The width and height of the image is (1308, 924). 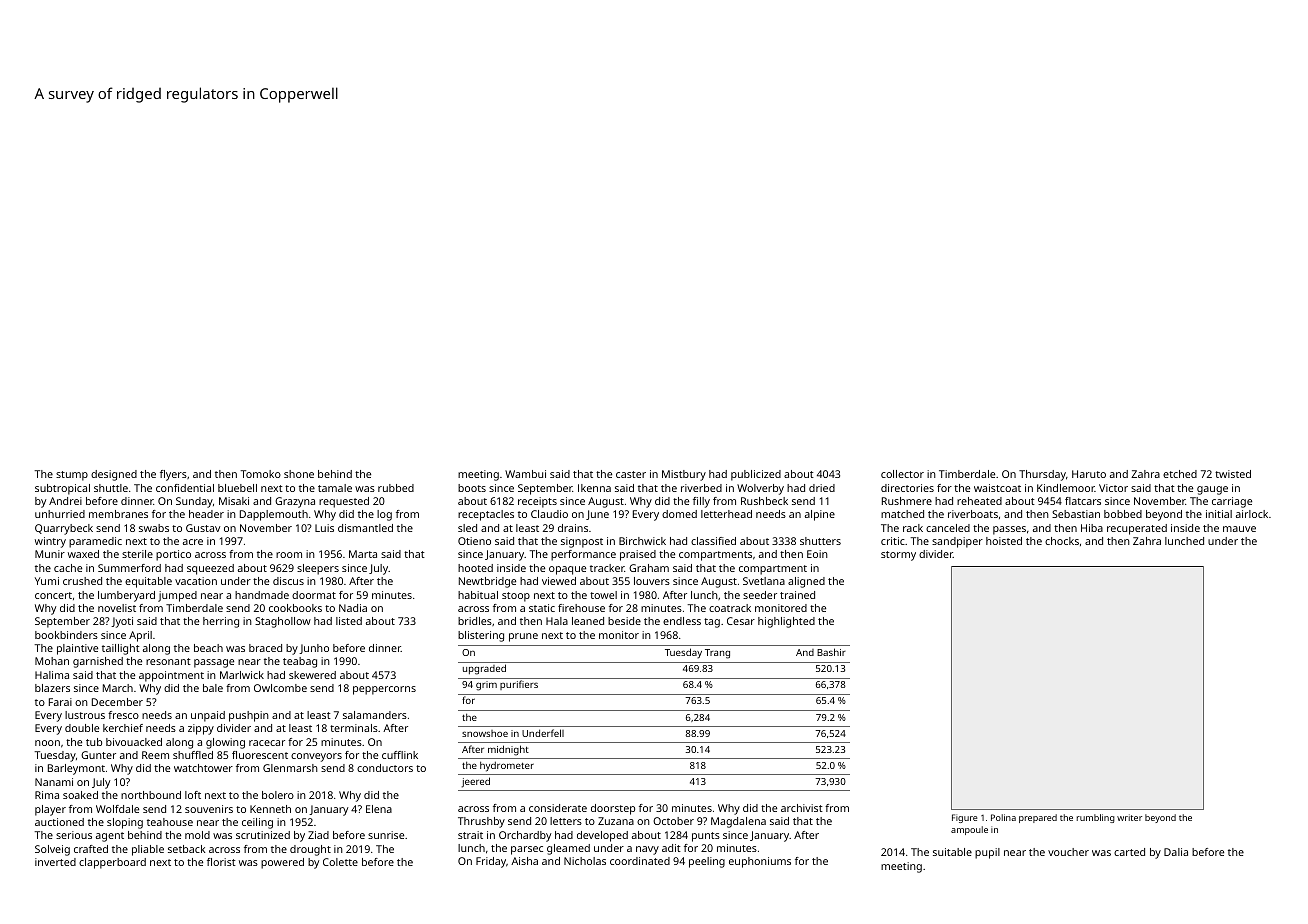 I want to click on pupil, so click(x=987, y=853).
